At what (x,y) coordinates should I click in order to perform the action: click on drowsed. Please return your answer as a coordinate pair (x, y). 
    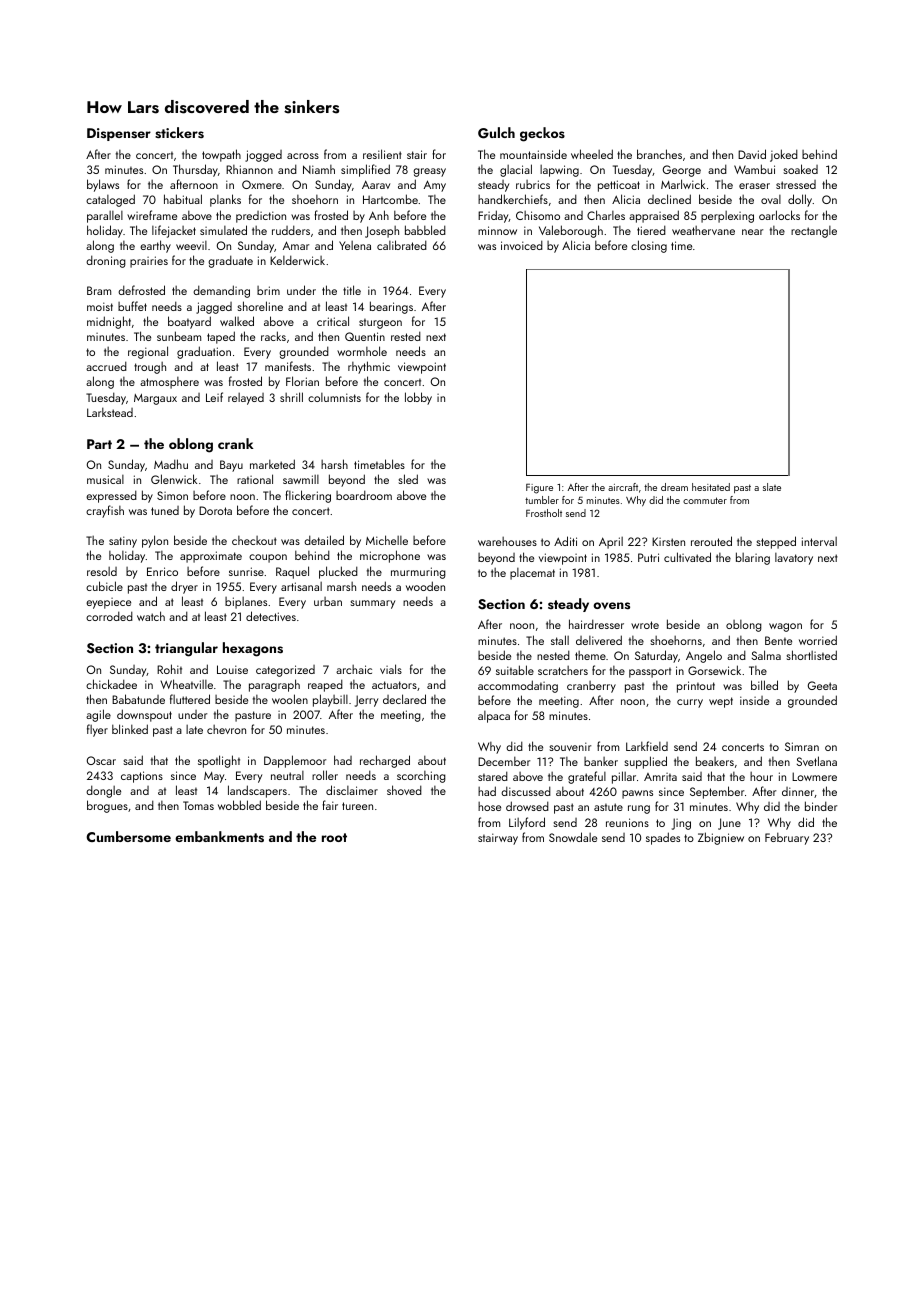
    Looking at the image, I should click on (527, 806).
